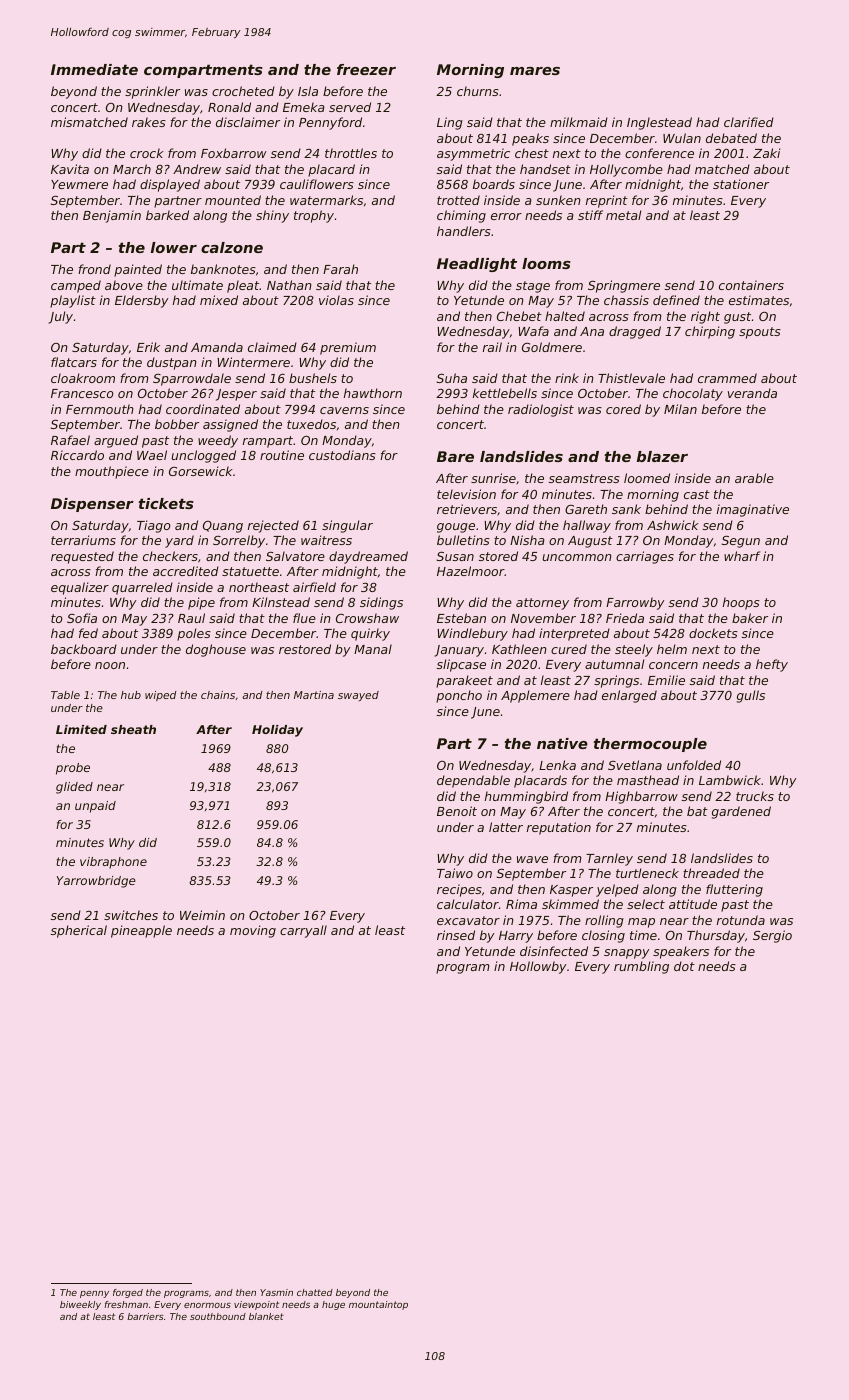  Describe the element at coordinates (538, 967) in the screenshot. I see `Hollowby` at that location.
